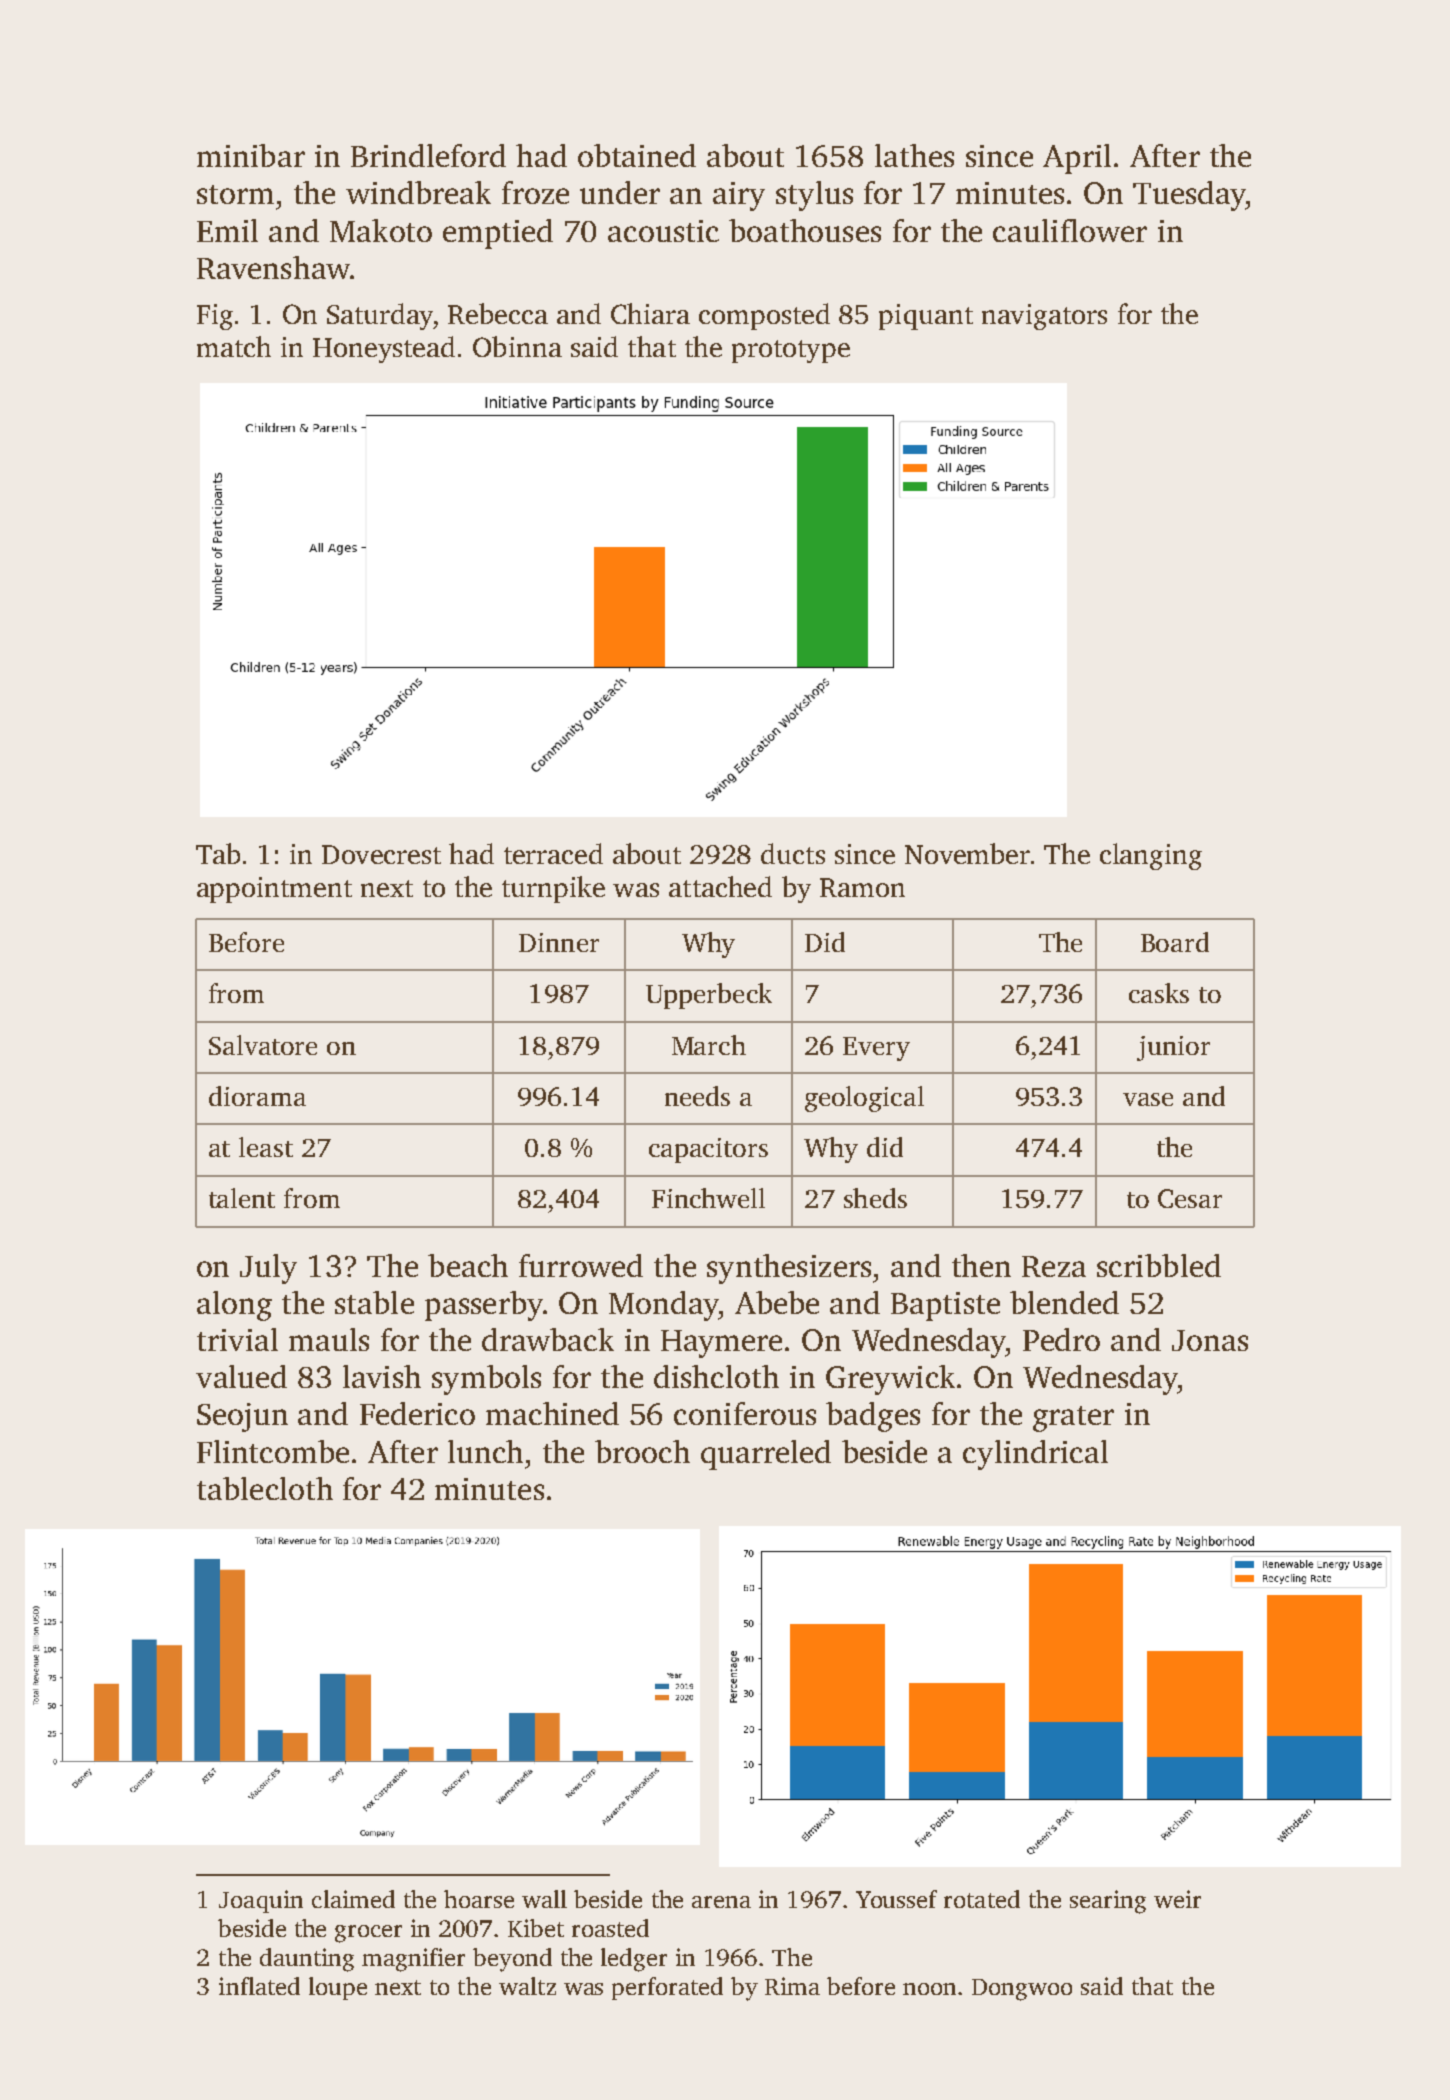 The height and width of the screenshot is (2100, 1450). What do you see at coordinates (721, 1902) in the screenshot?
I see `arena` at bounding box center [721, 1902].
